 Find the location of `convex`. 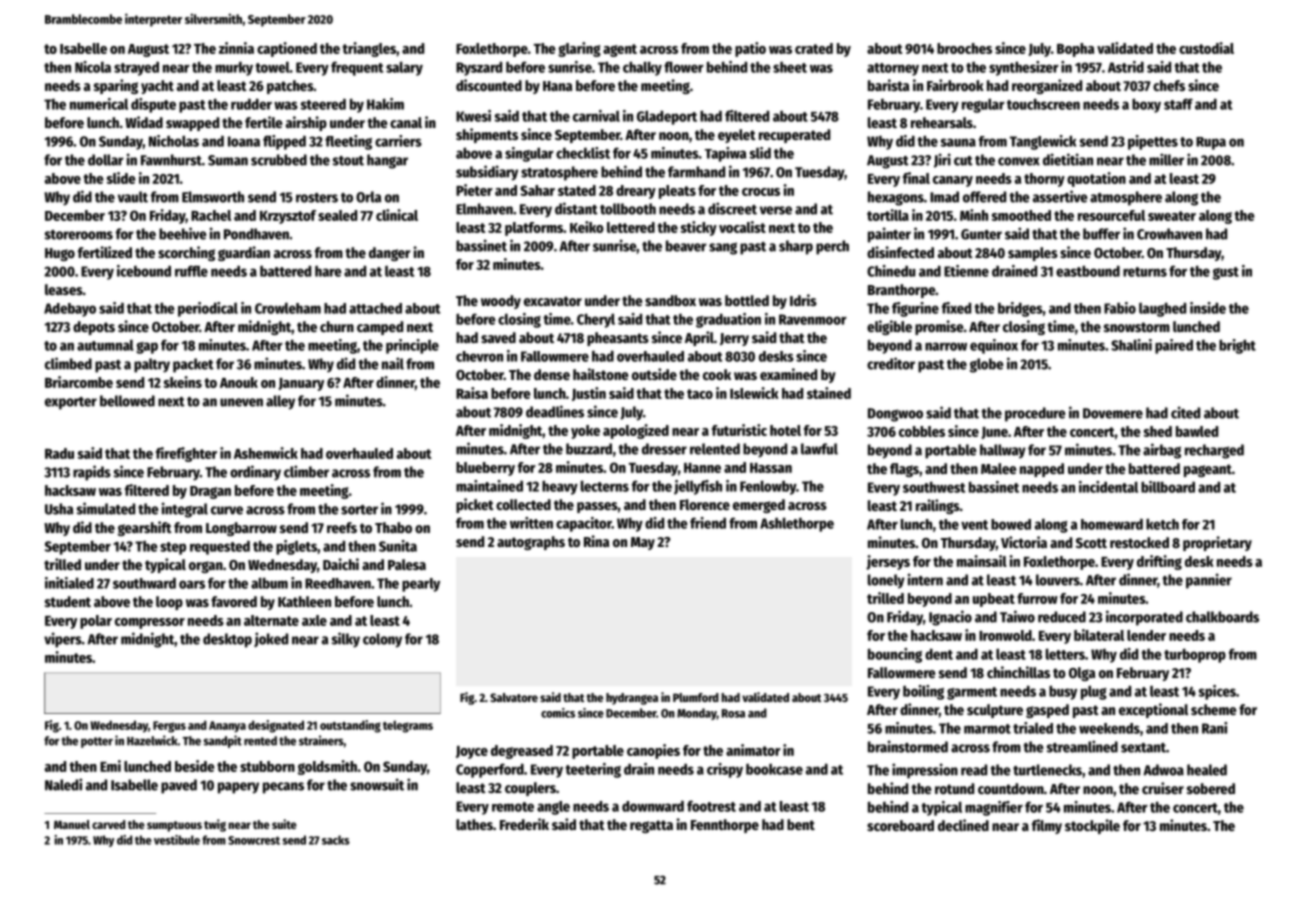

convex is located at coordinates (1019, 161).
